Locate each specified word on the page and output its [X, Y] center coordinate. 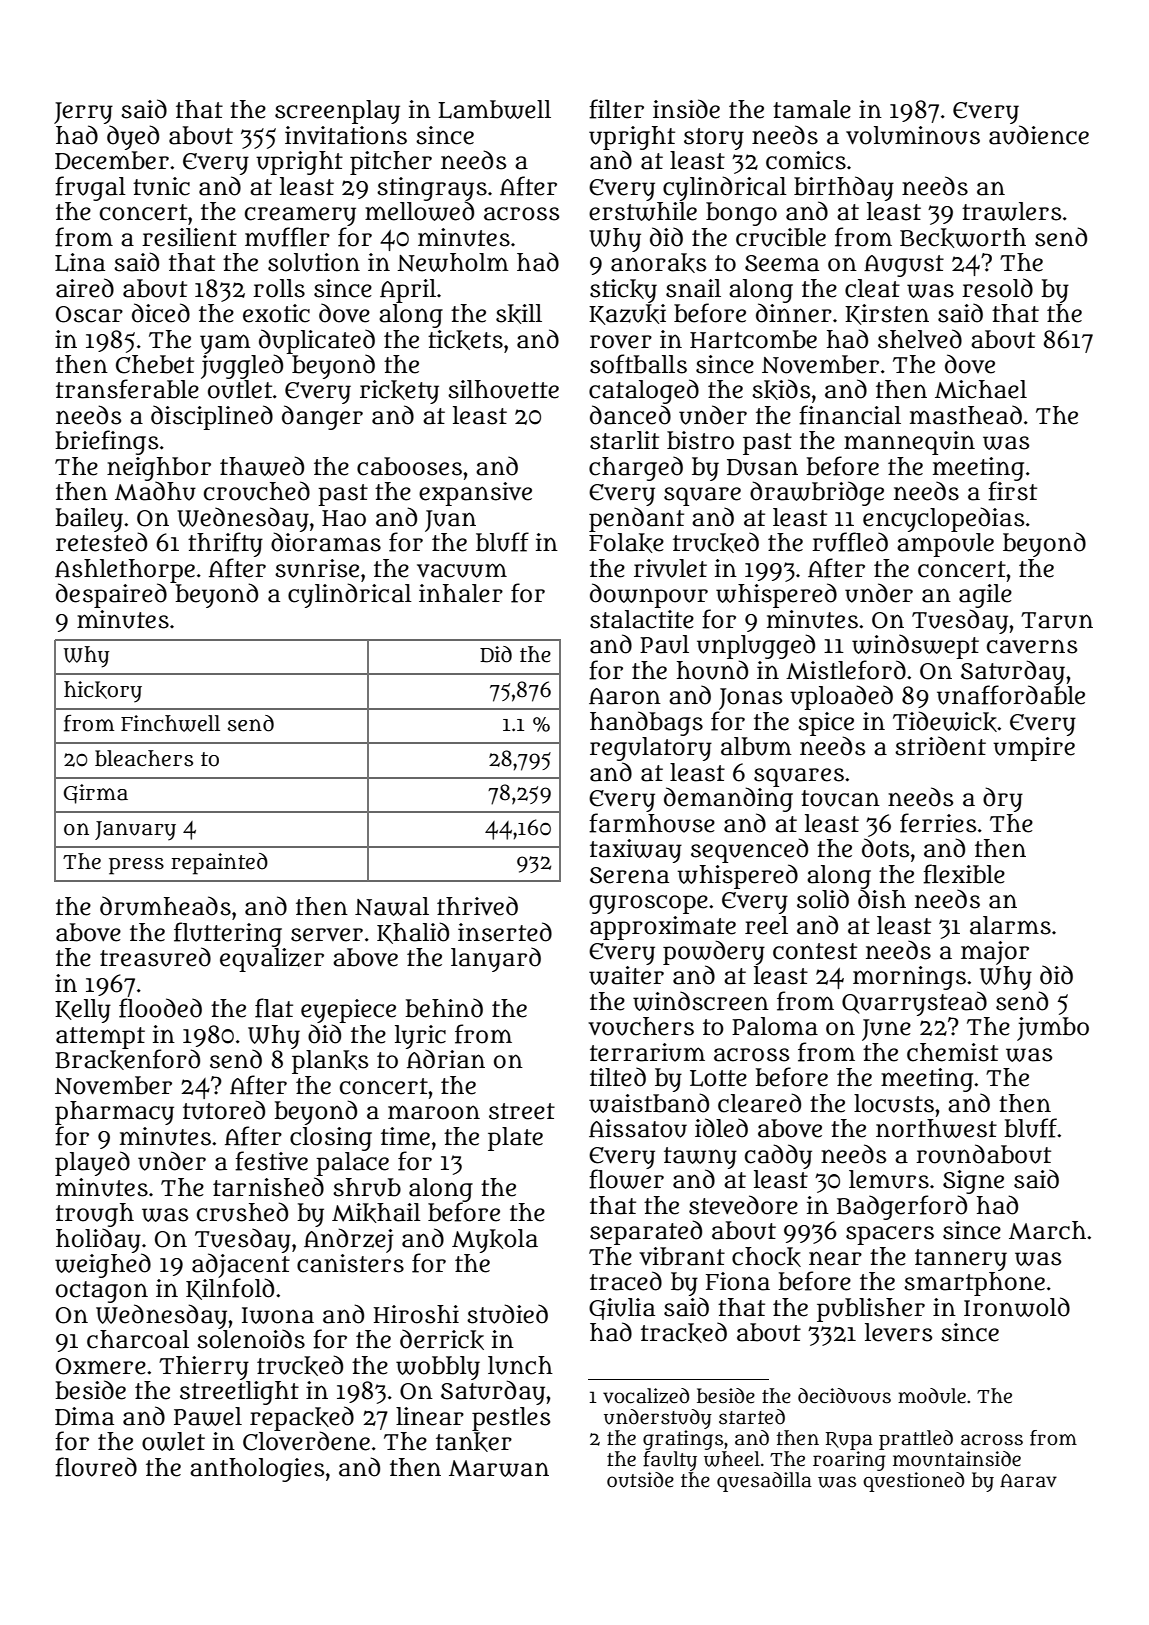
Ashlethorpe [125, 571]
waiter [626, 975]
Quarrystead [914, 1003]
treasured [155, 957]
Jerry [83, 113]
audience [1039, 135]
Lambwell [494, 109]
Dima [84, 1416]
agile [985, 596]
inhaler [461, 593]
